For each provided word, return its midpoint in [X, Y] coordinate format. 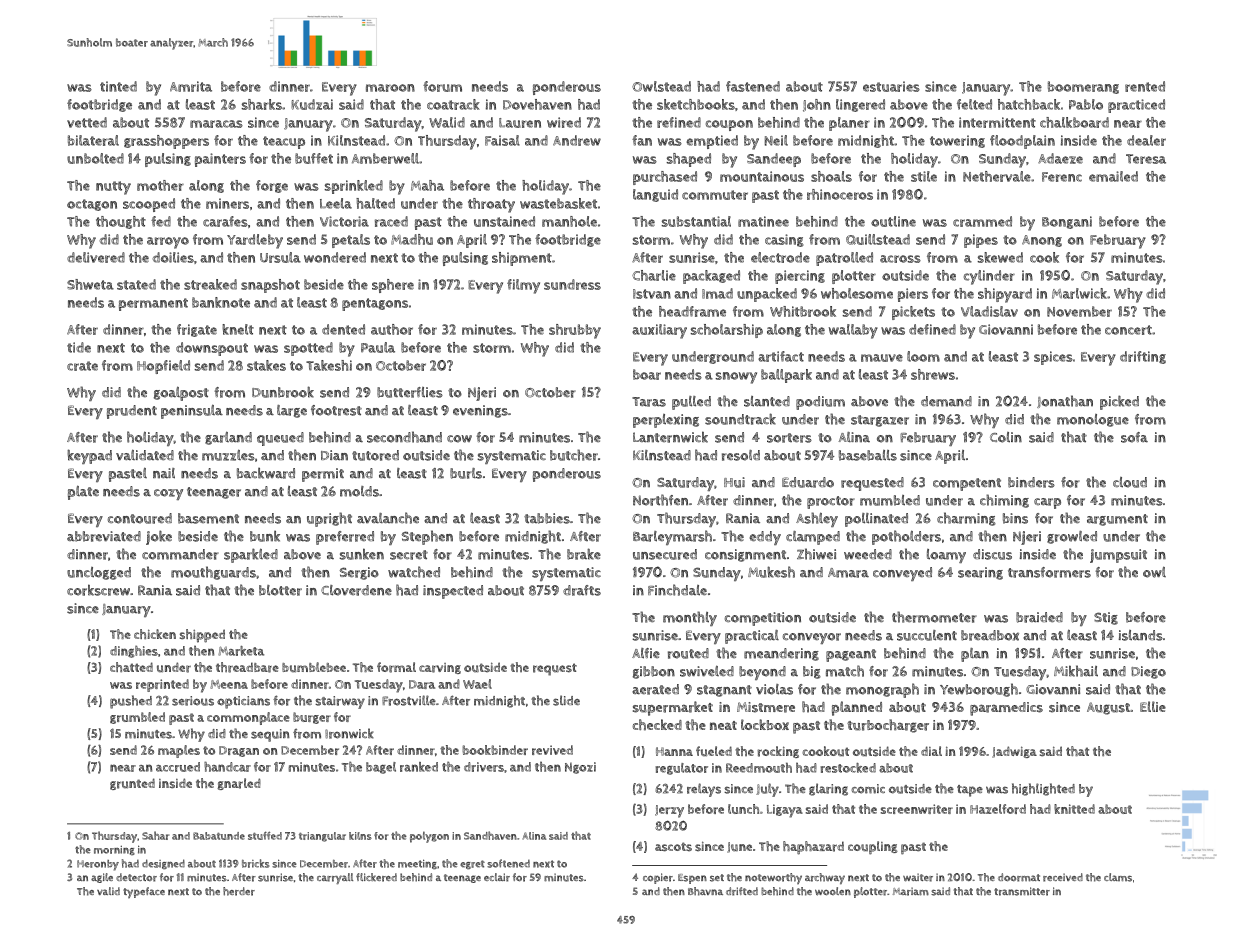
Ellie [1153, 706]
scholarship [726, 331]
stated [136, 284]
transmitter [1022, 891]
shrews [933, 374]
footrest [336, 410]
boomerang [1083, 87]
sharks [261, 104]
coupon [729, 125]
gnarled [239, 784]
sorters [789, 438]
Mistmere [766, 707]
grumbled [137, 718]
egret [472, 864]
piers [913, 295]
